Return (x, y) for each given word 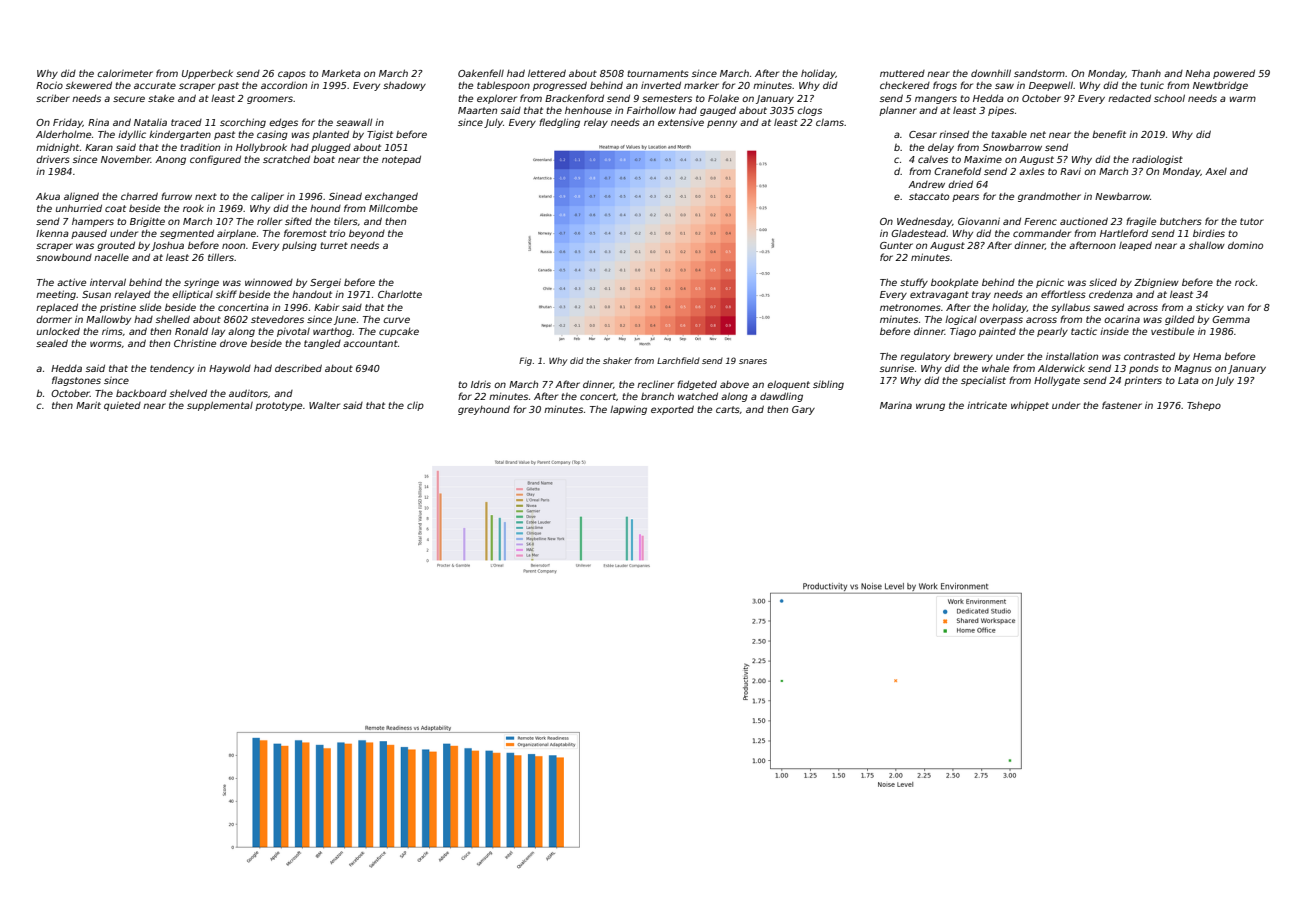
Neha (1197, 73)
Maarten (477, 110)
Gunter (896, 245)
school (1169, 98)
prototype (278, 406)
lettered (547, 73)
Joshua (167, 246)
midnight (57, 148)
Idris (481, 384)
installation (1072, 356)
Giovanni (979, 221)
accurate (155, 85)
